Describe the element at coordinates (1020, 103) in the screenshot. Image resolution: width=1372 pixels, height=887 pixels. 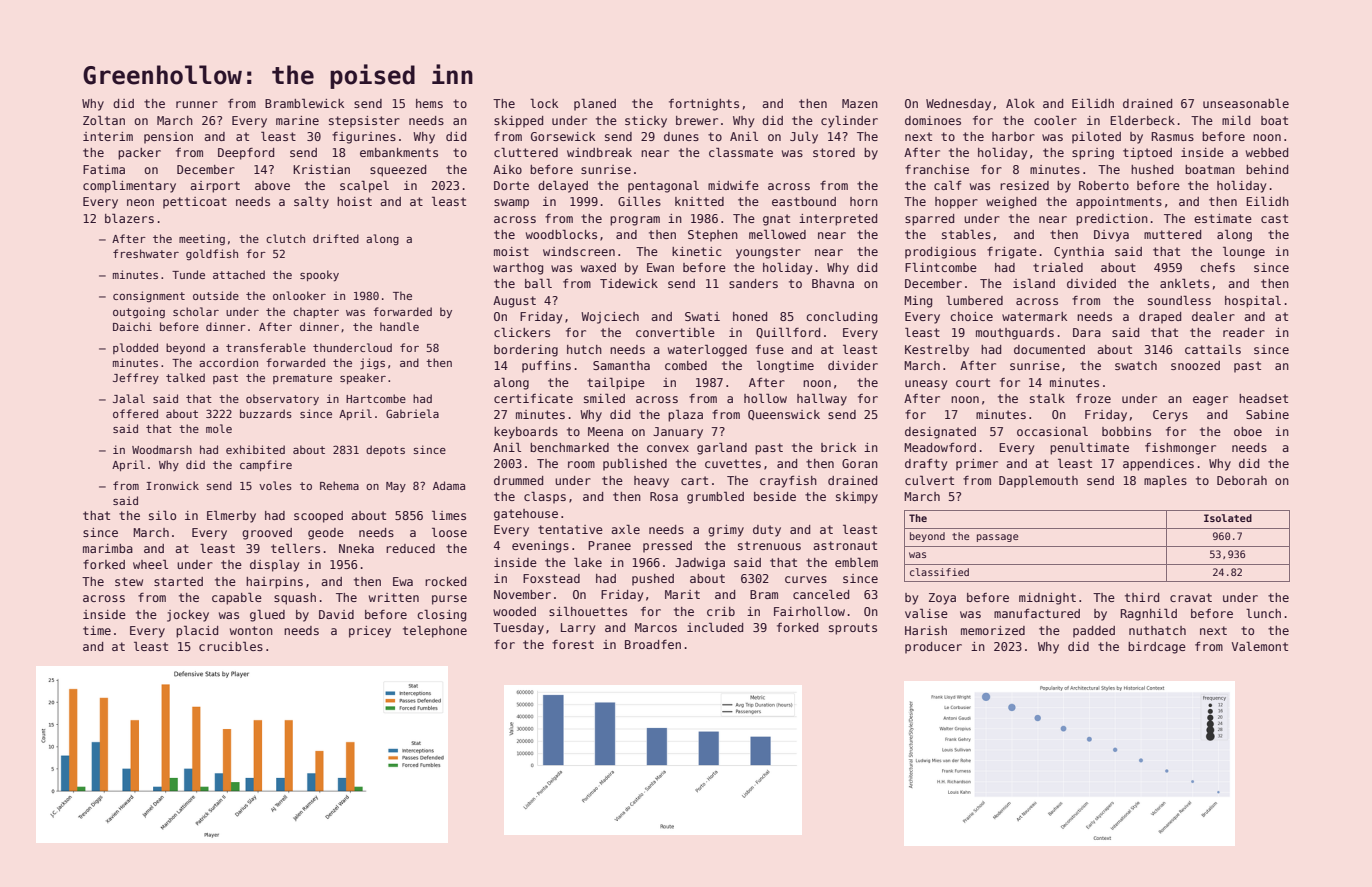
I see `Alok` at that location.
